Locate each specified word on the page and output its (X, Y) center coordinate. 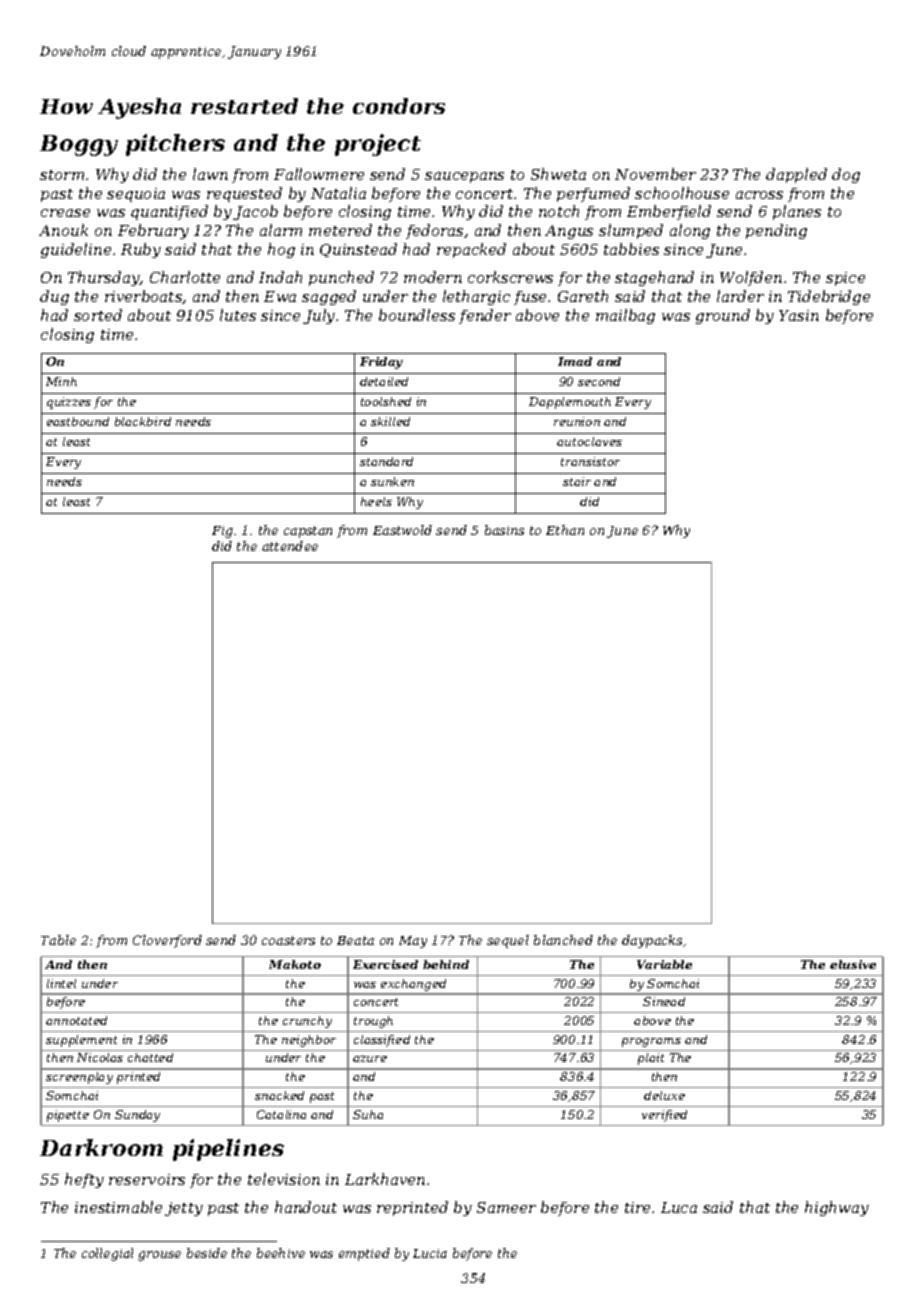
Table (58, 940)
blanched (563, 940)
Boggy (79, 145)
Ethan (565, 530)
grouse (159, 1256)
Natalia (338, 193)
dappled (796, 175)
